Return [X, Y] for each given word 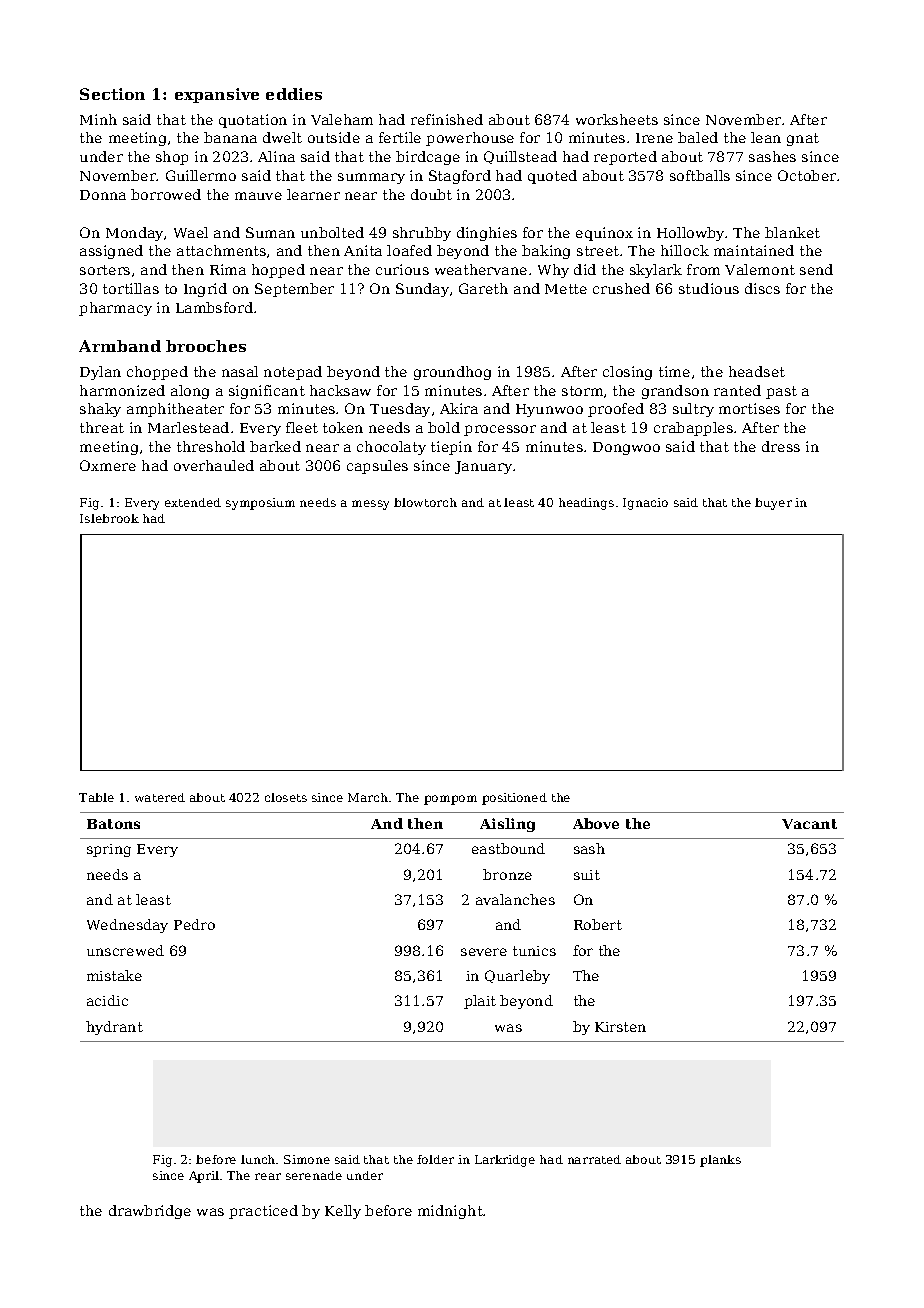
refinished [447, 119]
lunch [258, 1159]
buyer [773, 504]
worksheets [617, 119]
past [781, 392]
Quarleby [517, 977]
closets [286, 797]
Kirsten [620, 1027]
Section [112, 94]
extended [193, 502]
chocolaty [391, 448]
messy [370, 505]
